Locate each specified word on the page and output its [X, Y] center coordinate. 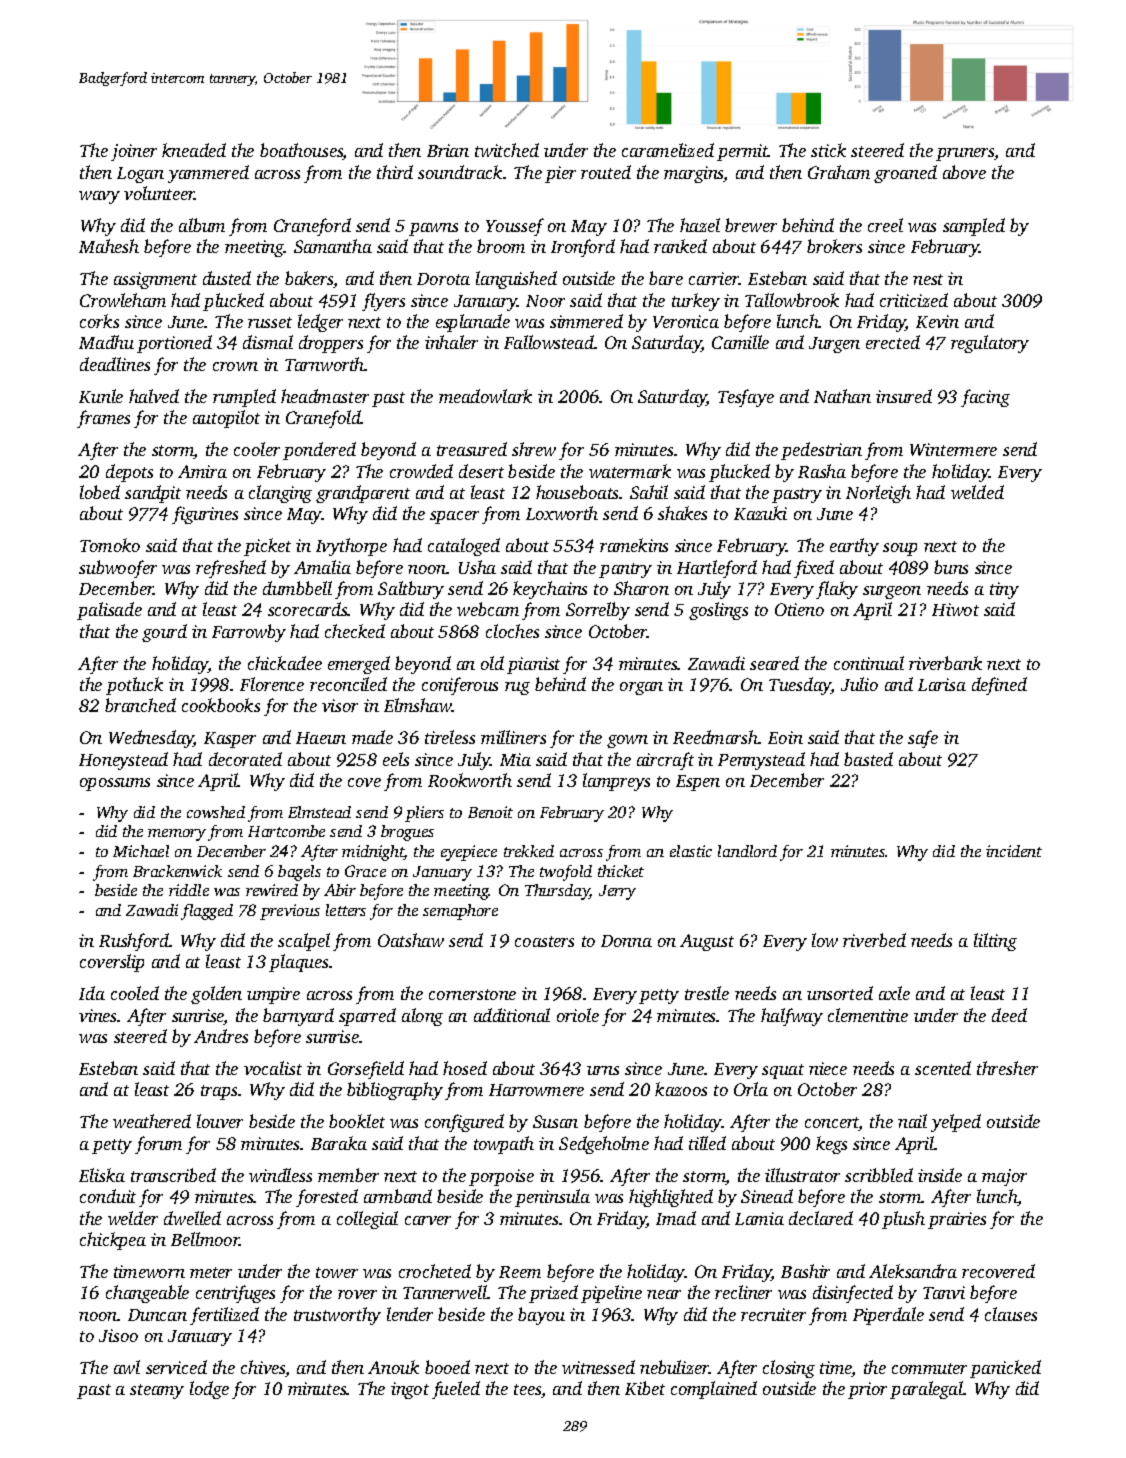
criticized [914, 300]
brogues [407, 833]
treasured [472, 449]
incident [1014, 851]
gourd [164, 633]
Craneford [312, 227]
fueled [456, 1390]
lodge [209, 1390]
